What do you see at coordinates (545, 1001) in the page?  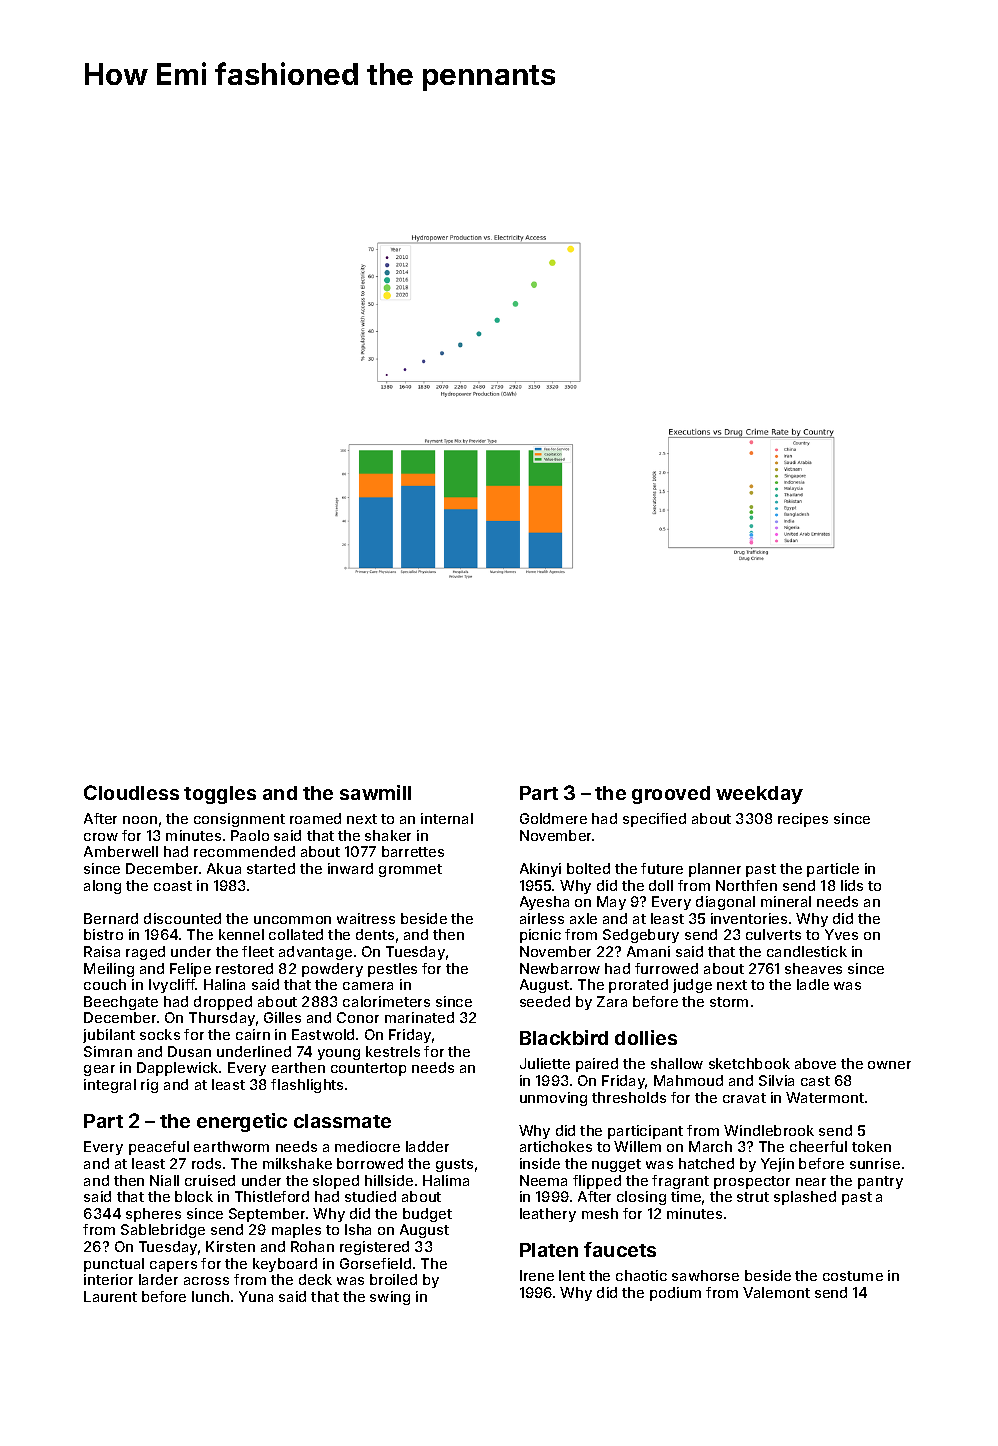 I see `seeded` at bounding box center [545, 1001].
